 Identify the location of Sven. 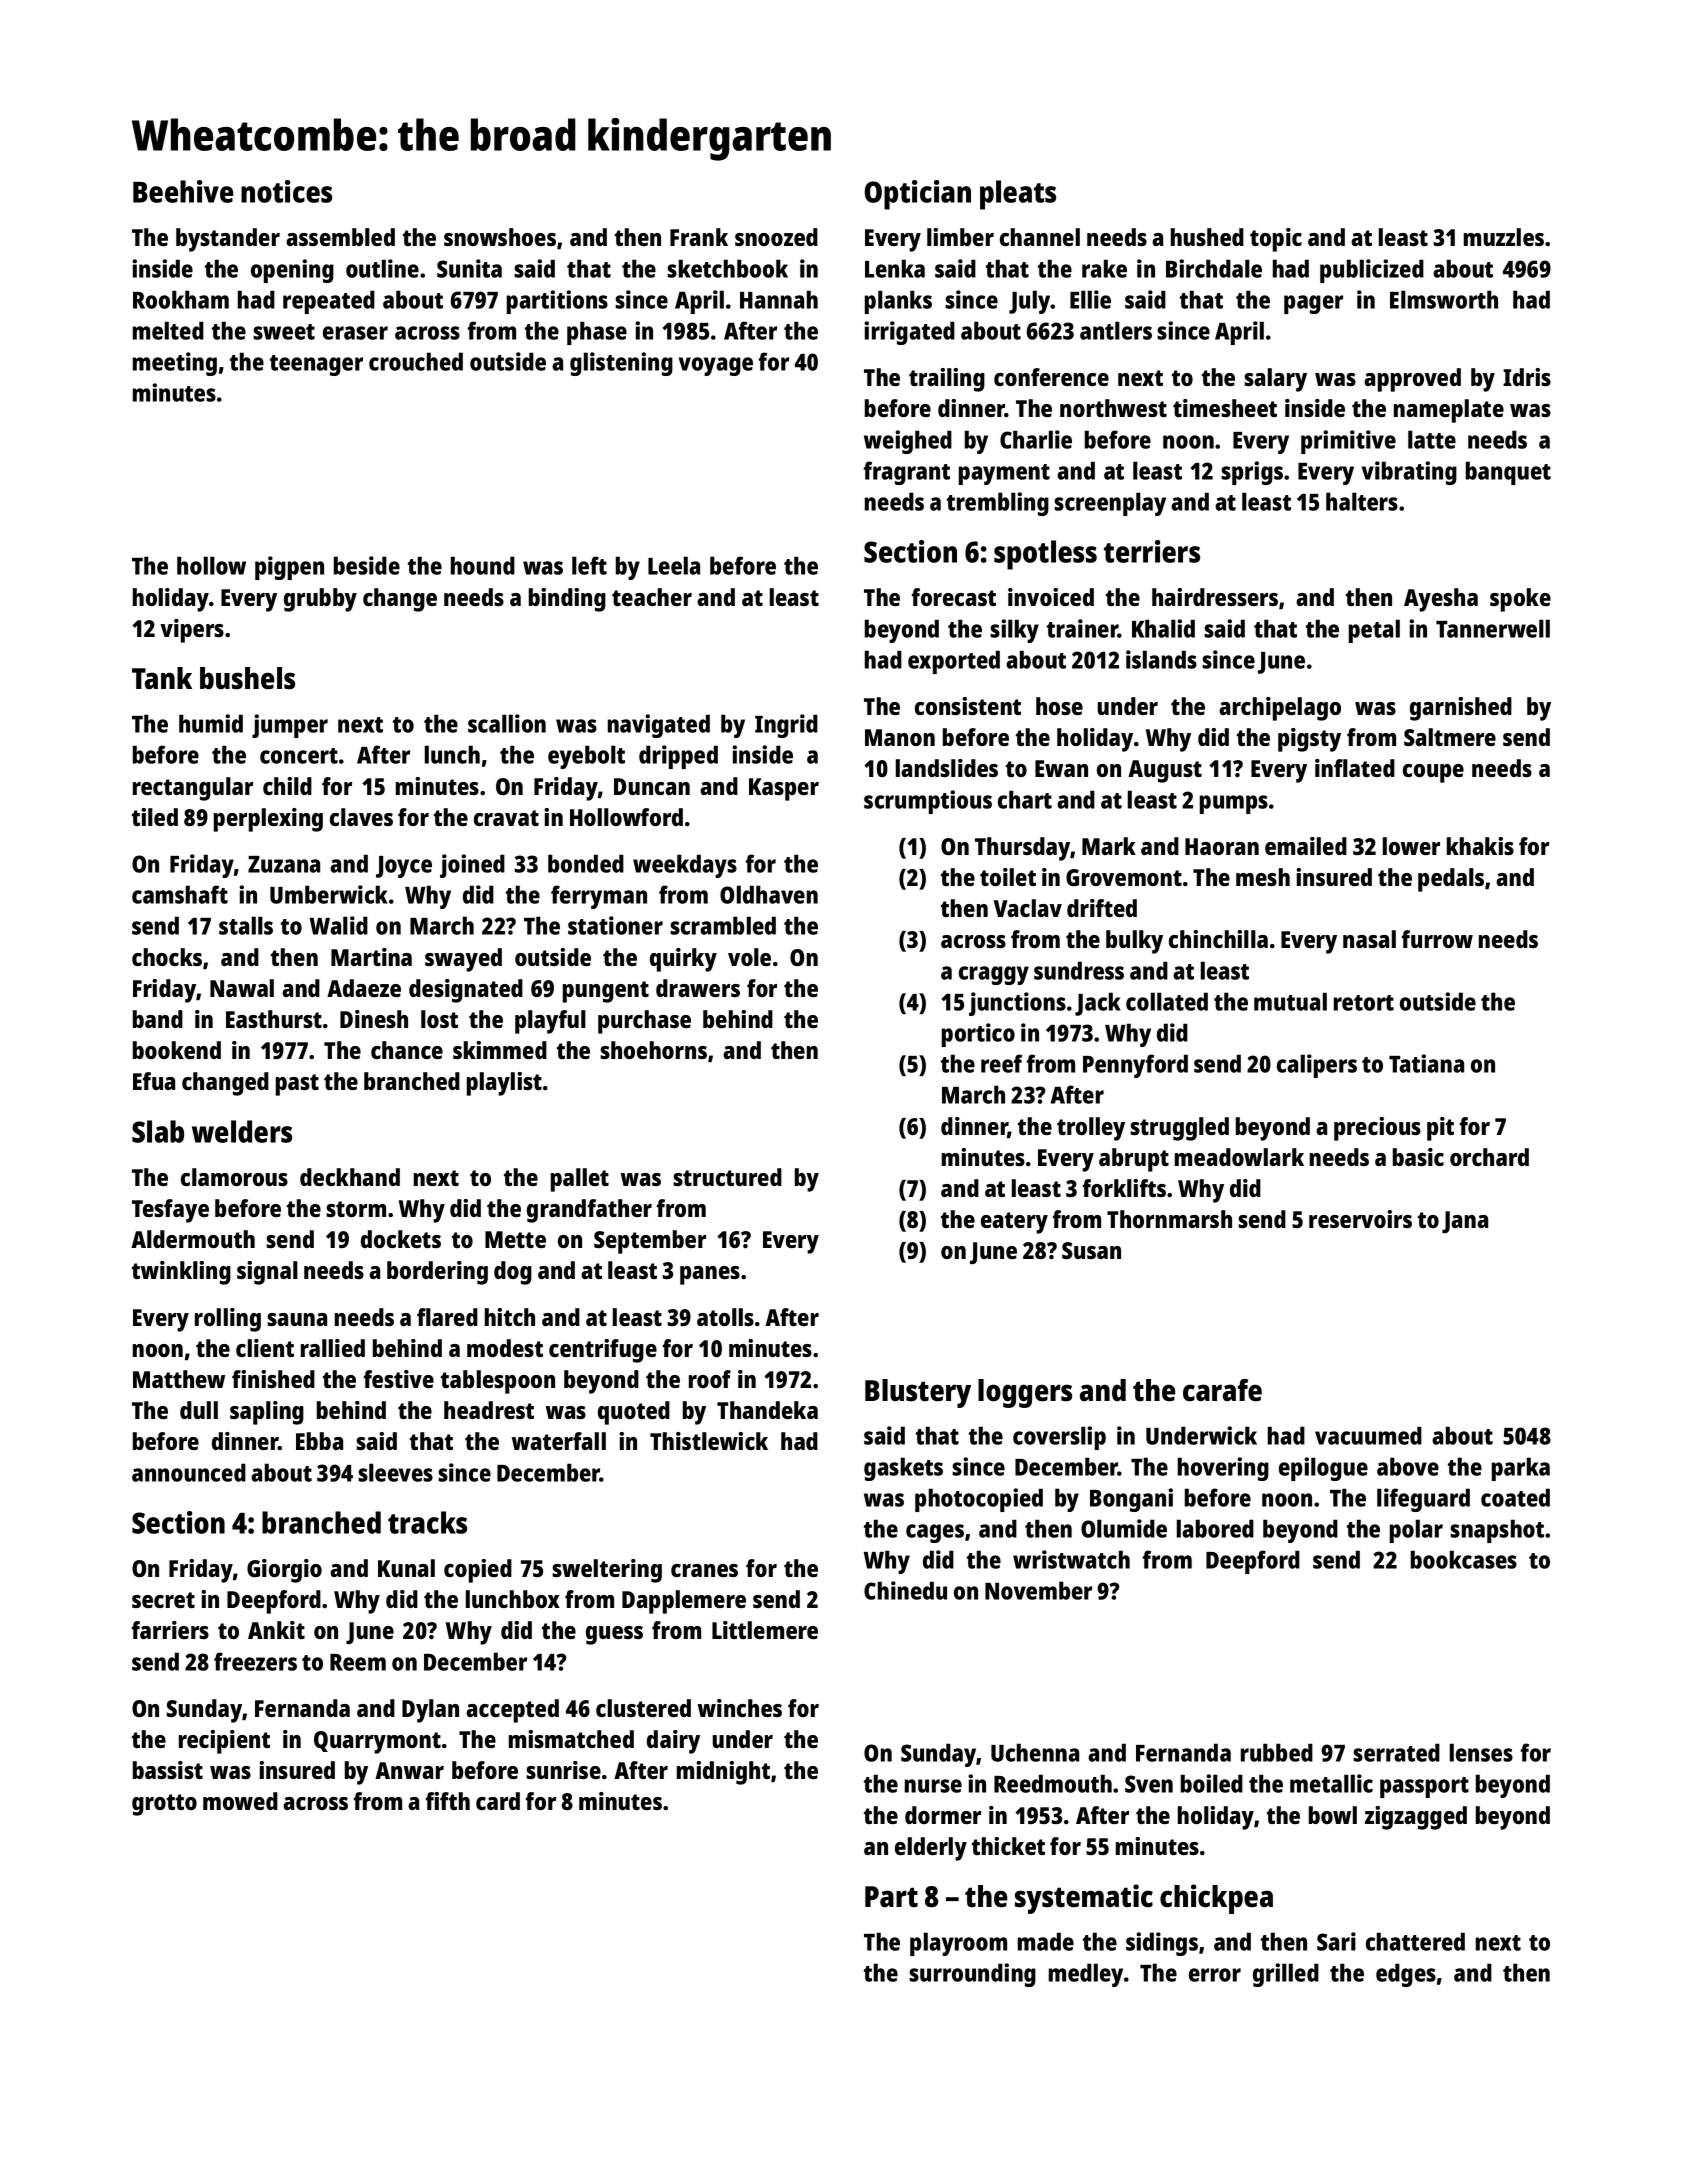
(1149, 1784).
